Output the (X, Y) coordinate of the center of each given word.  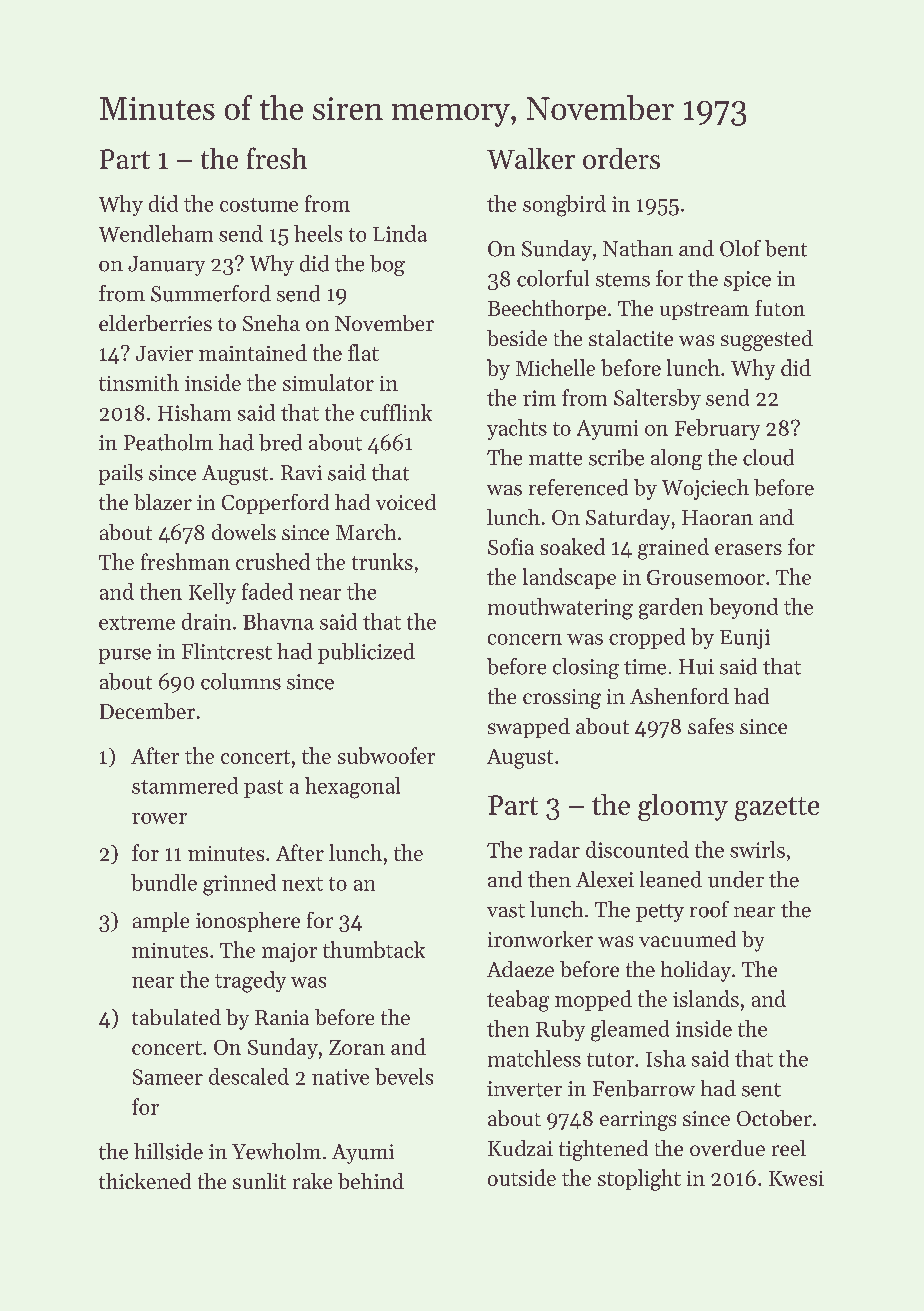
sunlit (259, 1181)
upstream (704, 311)
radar (554, 849)
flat (363, 352)
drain (206, 621)
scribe (616, 457)
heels (318, 233)
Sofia (511, 546)
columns (241, 681)
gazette (777, 809)
